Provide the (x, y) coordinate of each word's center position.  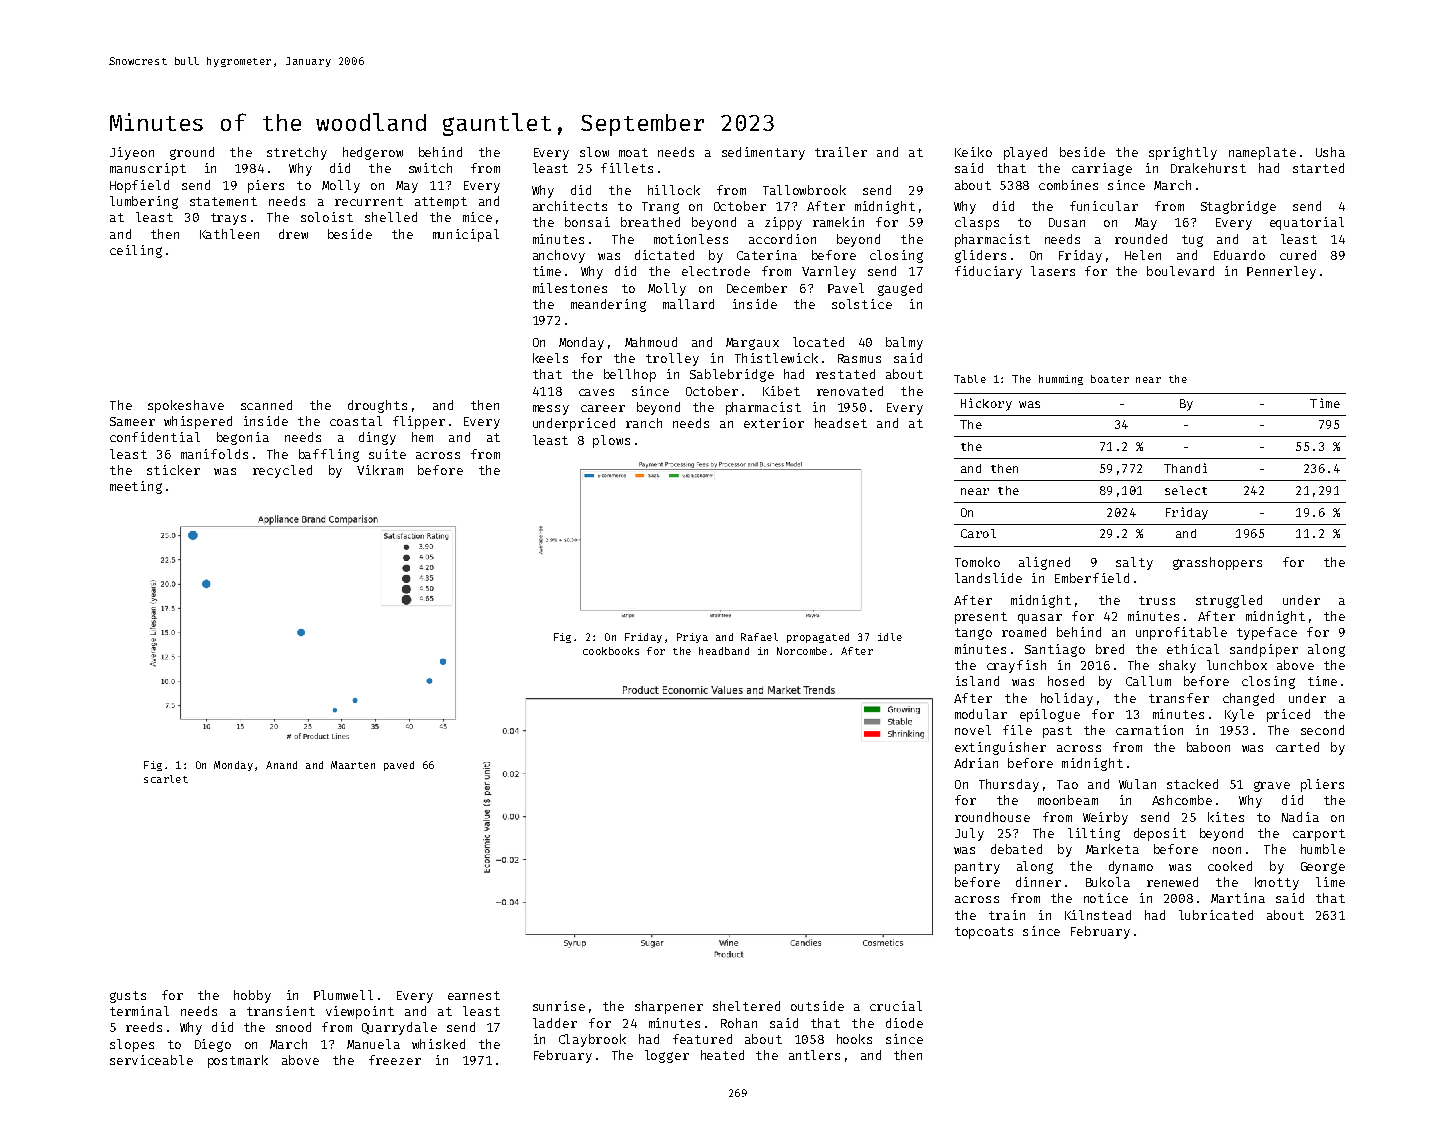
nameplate (1262, 153)
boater (1110, 379)
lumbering (144, 202)
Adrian (976, 763)
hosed (1066, 681)
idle (890, 637)
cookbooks (611, 651)
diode (904, 1023)
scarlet (166, 779)
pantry (977, 868)
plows (611, 441)
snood (293, 1027)
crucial (896, 1006)
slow (594, 152)
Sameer (132, 421)
